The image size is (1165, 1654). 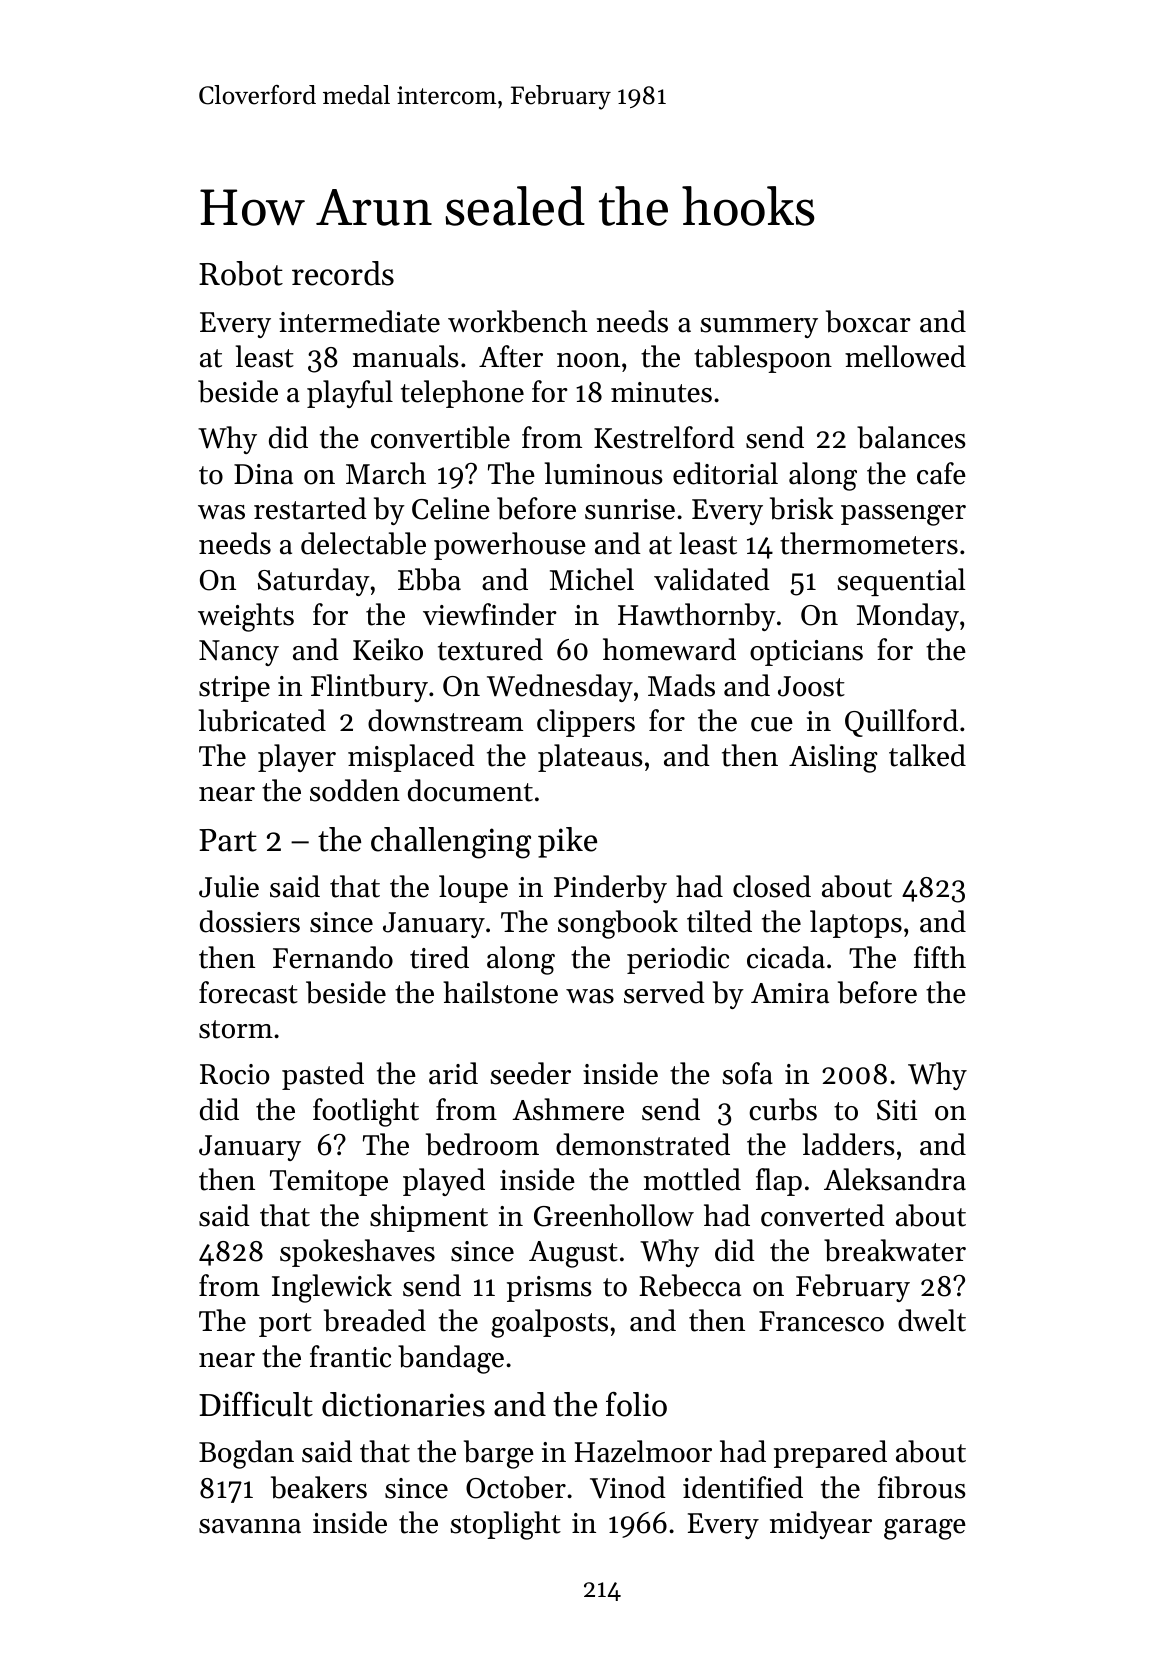 What do you see at coordinates (643, 1451) in the screenshot?
I see `Hazelmoor` at bounding box center [643, 1451].
